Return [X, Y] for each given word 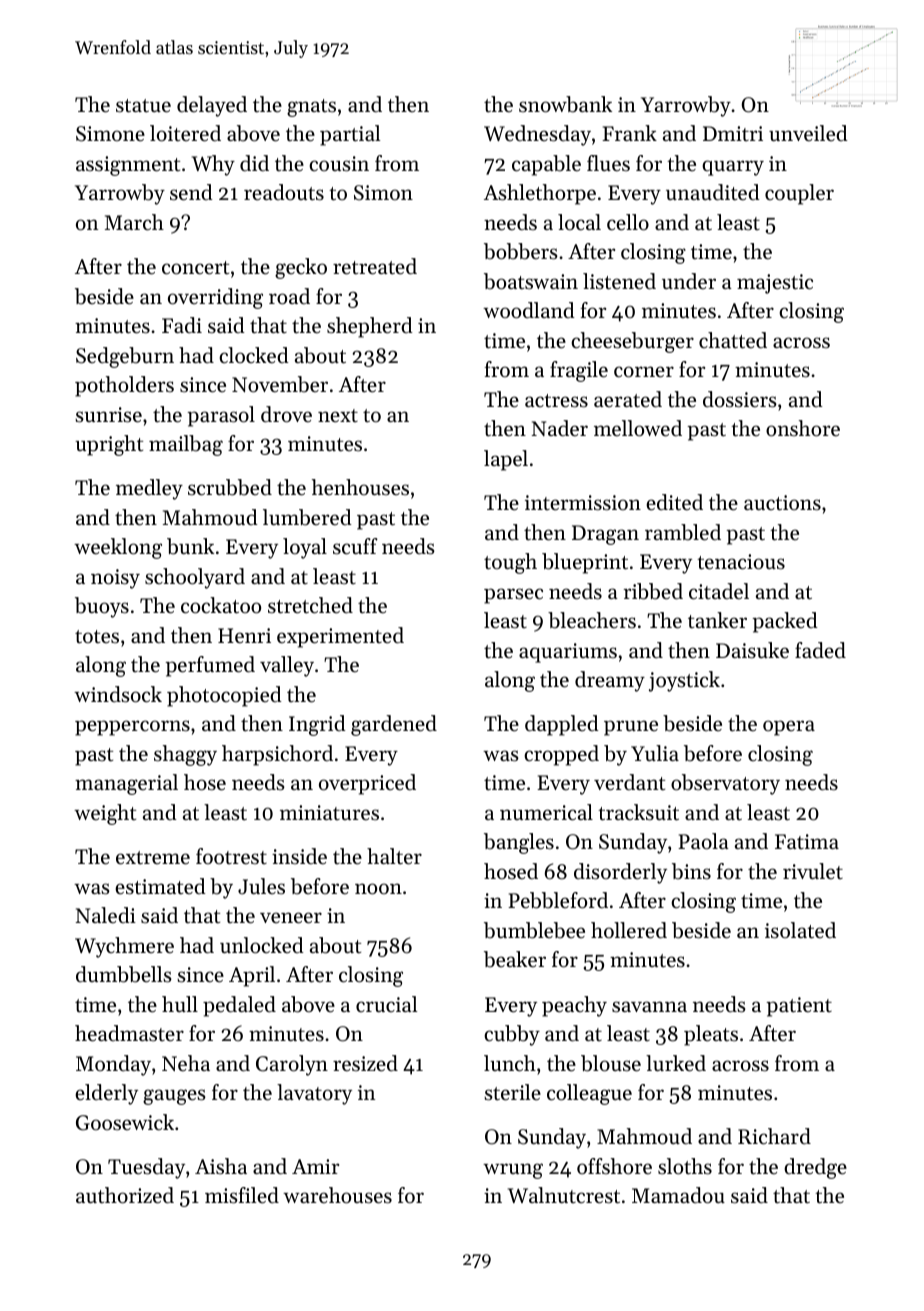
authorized [125, 1195]
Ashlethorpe [540, 194]
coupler [799, 194]
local [579, 222]
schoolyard [195, 578]
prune [631, 728]
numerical [546, 812]
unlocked [262, 945]
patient [799, 1007]
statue [143, 106]
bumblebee [534, 930]
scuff [355, 546]
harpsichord [277, 755]
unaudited [713, 192]
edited [674, 502]
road [289, 296]
